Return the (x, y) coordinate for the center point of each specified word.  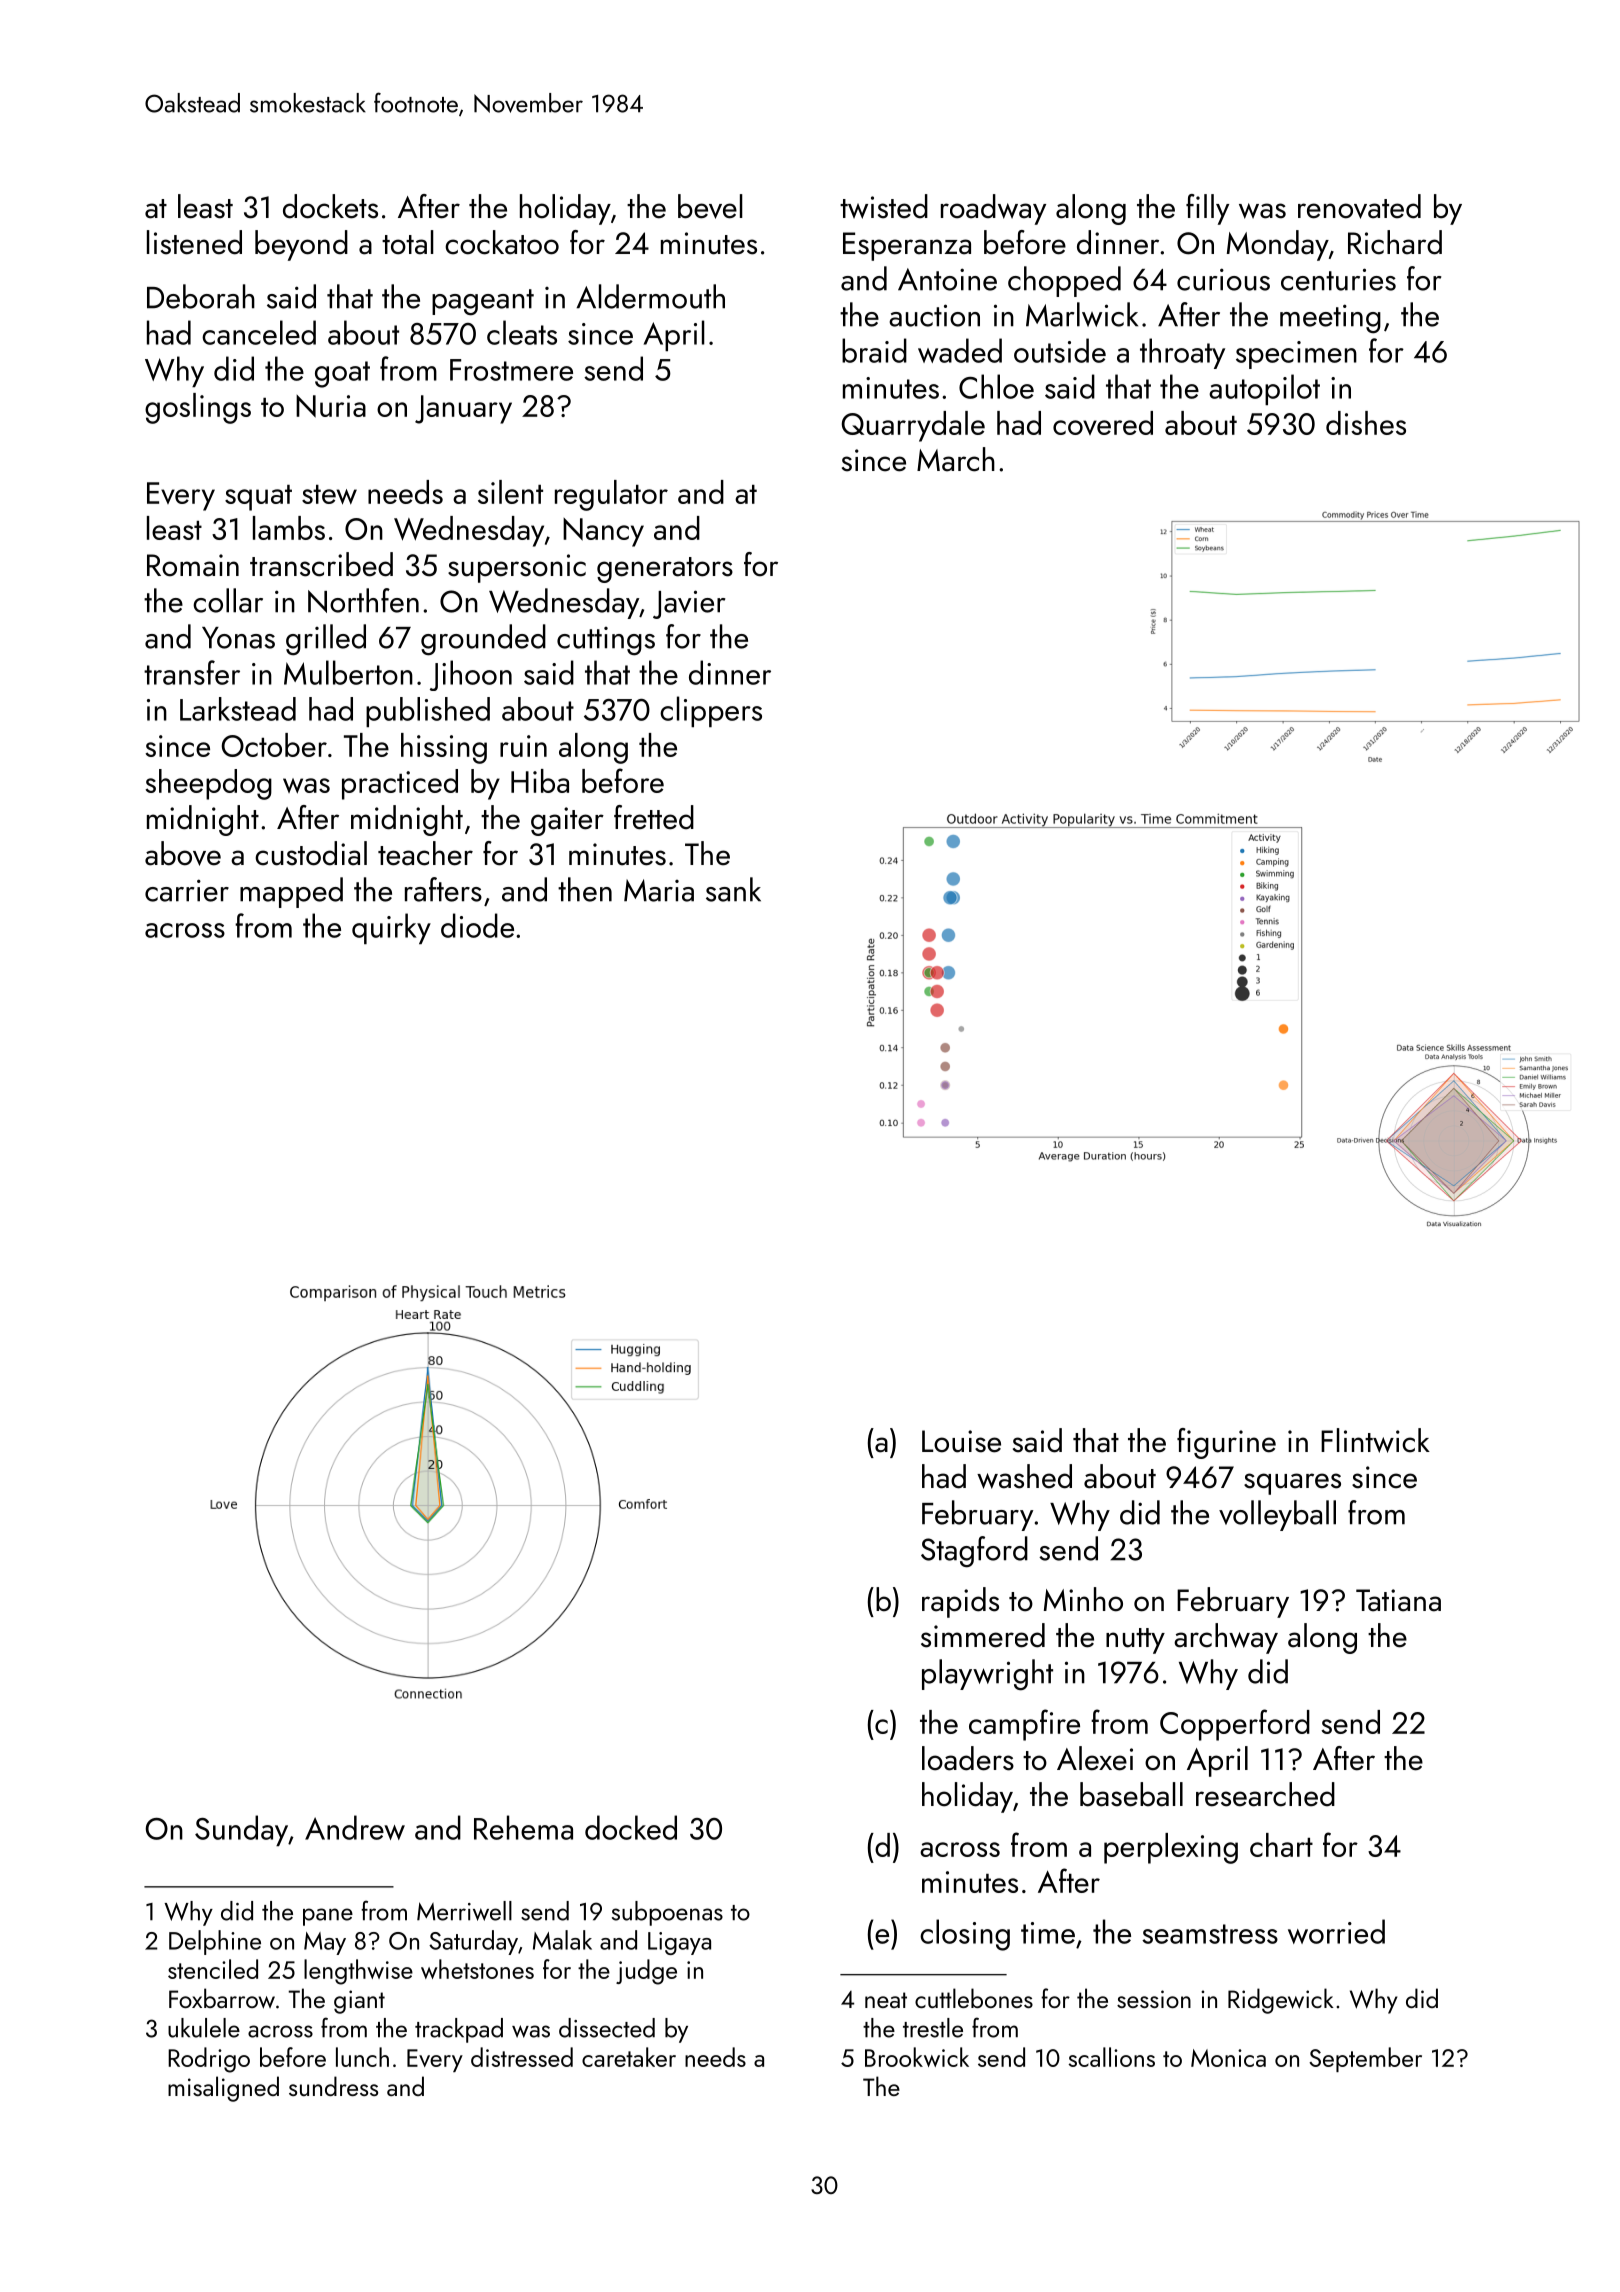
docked (631, 1827)
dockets (330, 206)
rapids (960, 1602)
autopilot (1264, 389)
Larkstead (238, 709)
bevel (710, 206)
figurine (1226, 1443)
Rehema (523, 1827)
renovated (1359, 206)
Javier (689, 604)
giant (359, 2002)
